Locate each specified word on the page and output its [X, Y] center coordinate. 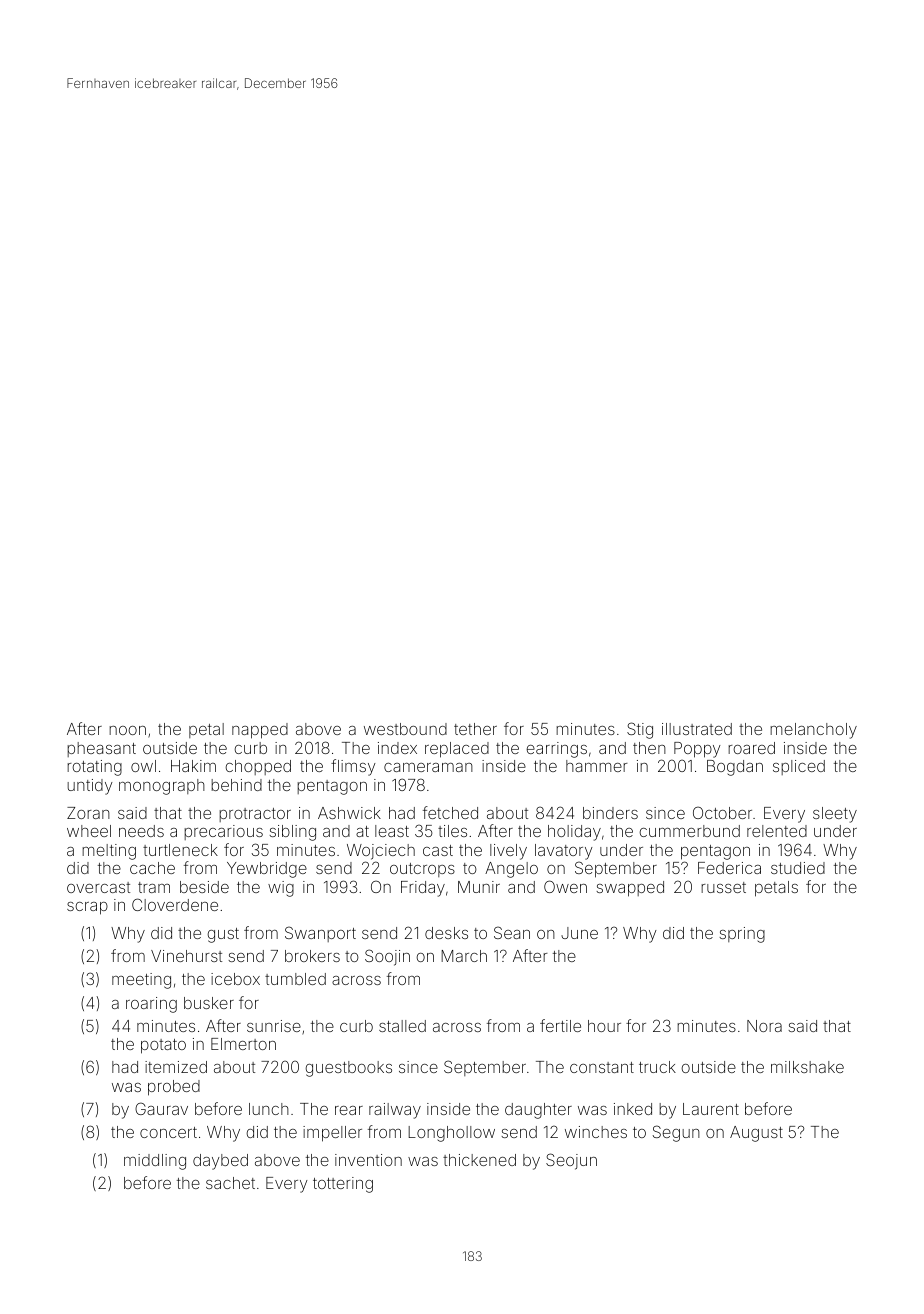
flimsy [353, 767]
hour [604, 1026]
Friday [423, 889]
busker [209, 1003]
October [722, 812]
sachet [230, 1183]
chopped [258, 767]
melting [109, 852]
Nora [764, 1026]
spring [742, 935]
